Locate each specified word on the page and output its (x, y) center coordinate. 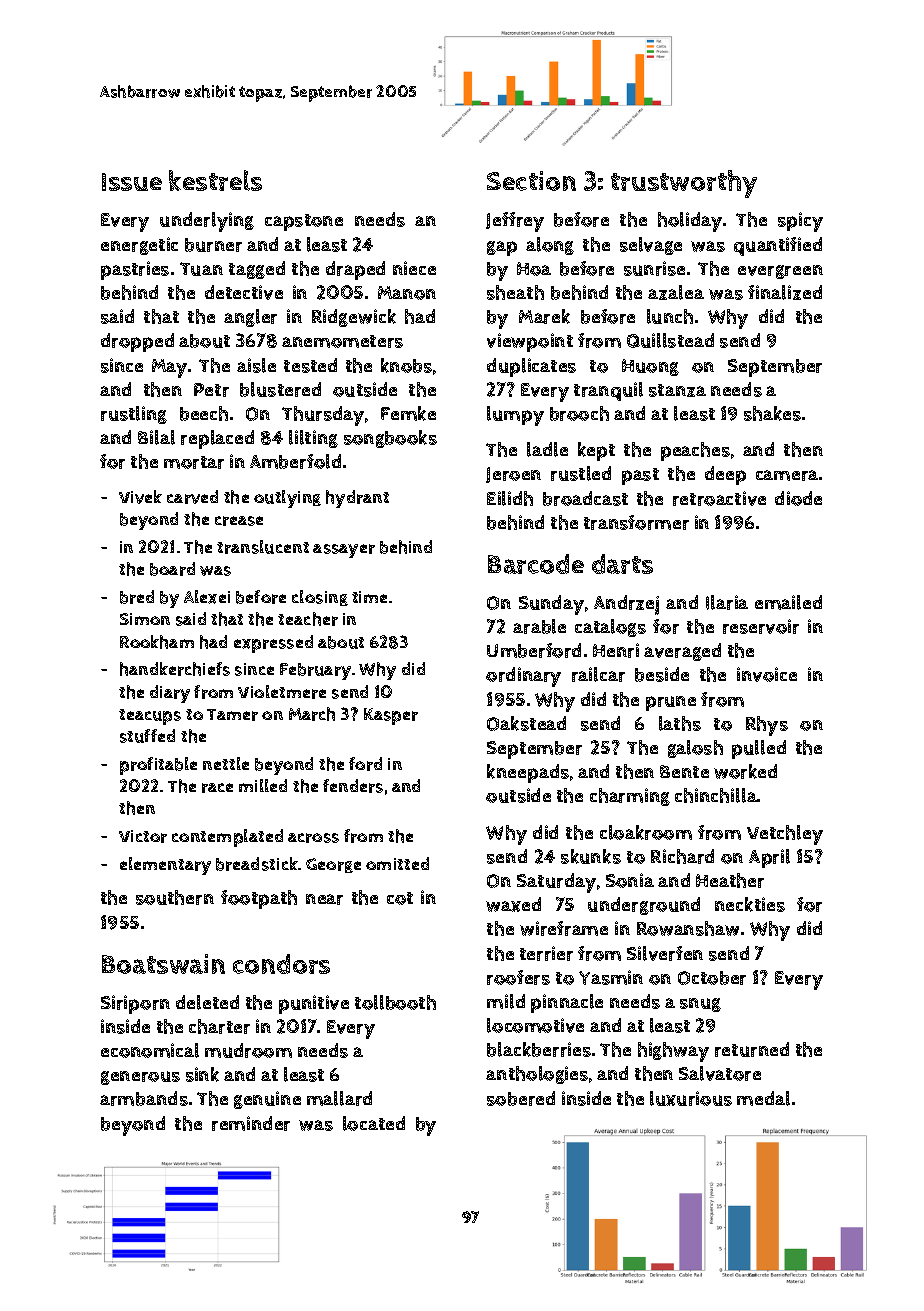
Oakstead (526, 723)
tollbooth (395, 1002)
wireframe (564, 928)
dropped (137, 342)
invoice (767, 674)
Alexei (207, 597)
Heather (730, 880)
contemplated (227, 838)
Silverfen (665, 953)
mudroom (248, 1050)
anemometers (342, 341)
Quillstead (670, 340)
